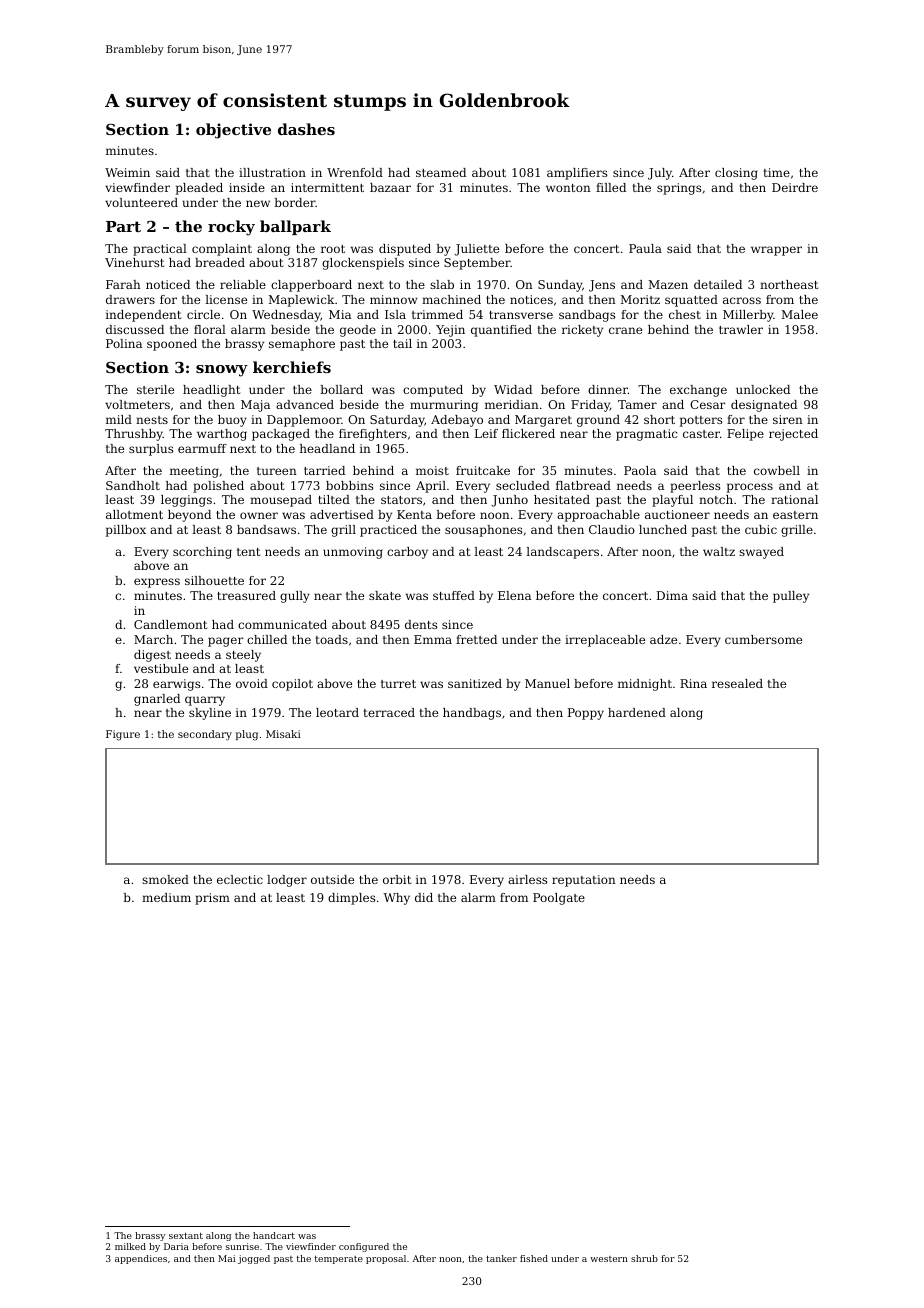 This image has width=924, height=1308. What do you see at coordinates (476, 250) in the image?
I see `Juliette` at bounding box center [476, 250].
